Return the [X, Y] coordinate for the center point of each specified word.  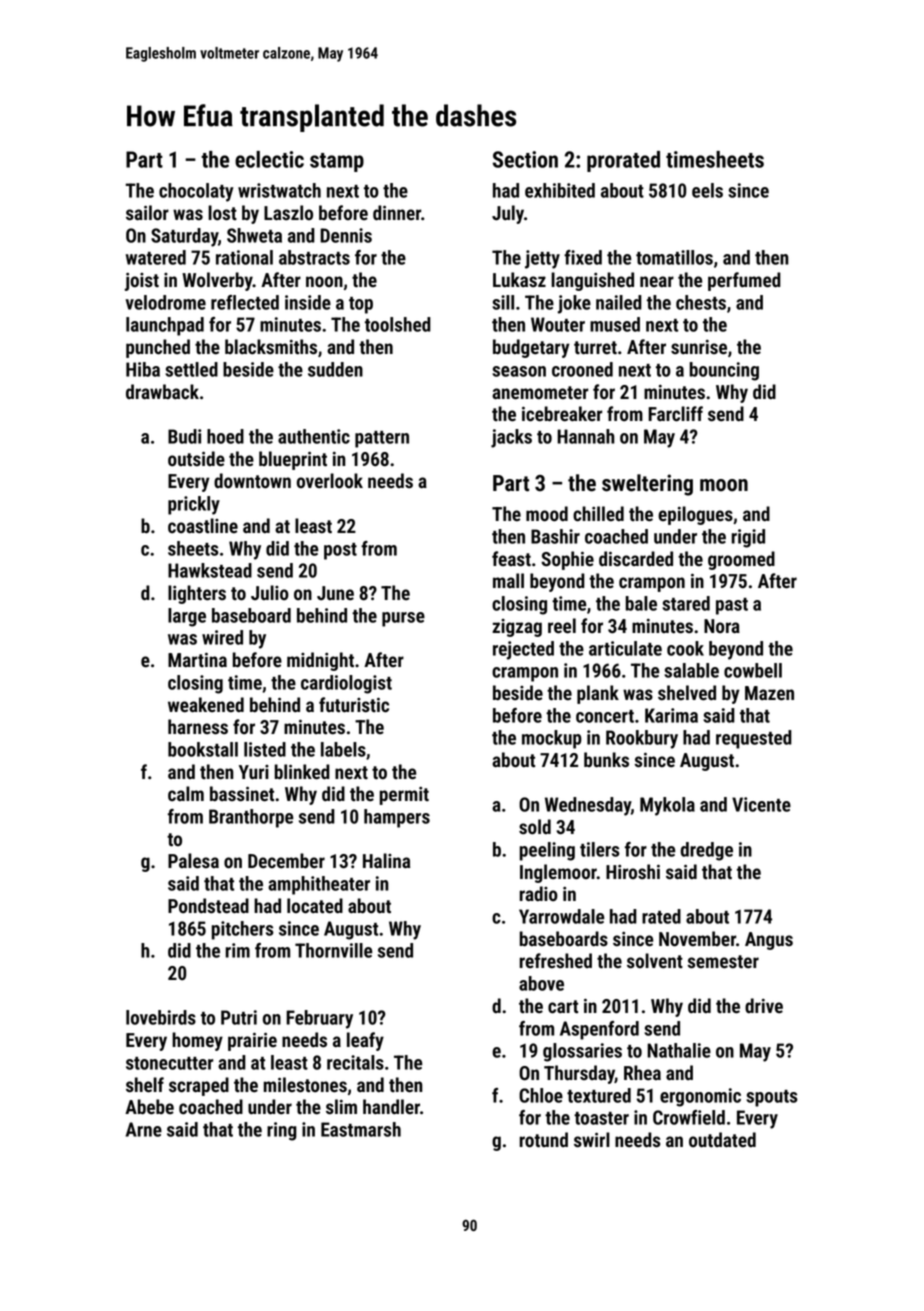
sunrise [699, 347]
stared [686, 603]
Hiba [143, 369]
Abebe [149, 1107]
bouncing [724, 371]
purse [403, 619]
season [519, 371]
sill [503, 302]
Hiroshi [633, 872]
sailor [147, 213]
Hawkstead [210, 570]
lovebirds [161, 1017]
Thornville [333, 950]
